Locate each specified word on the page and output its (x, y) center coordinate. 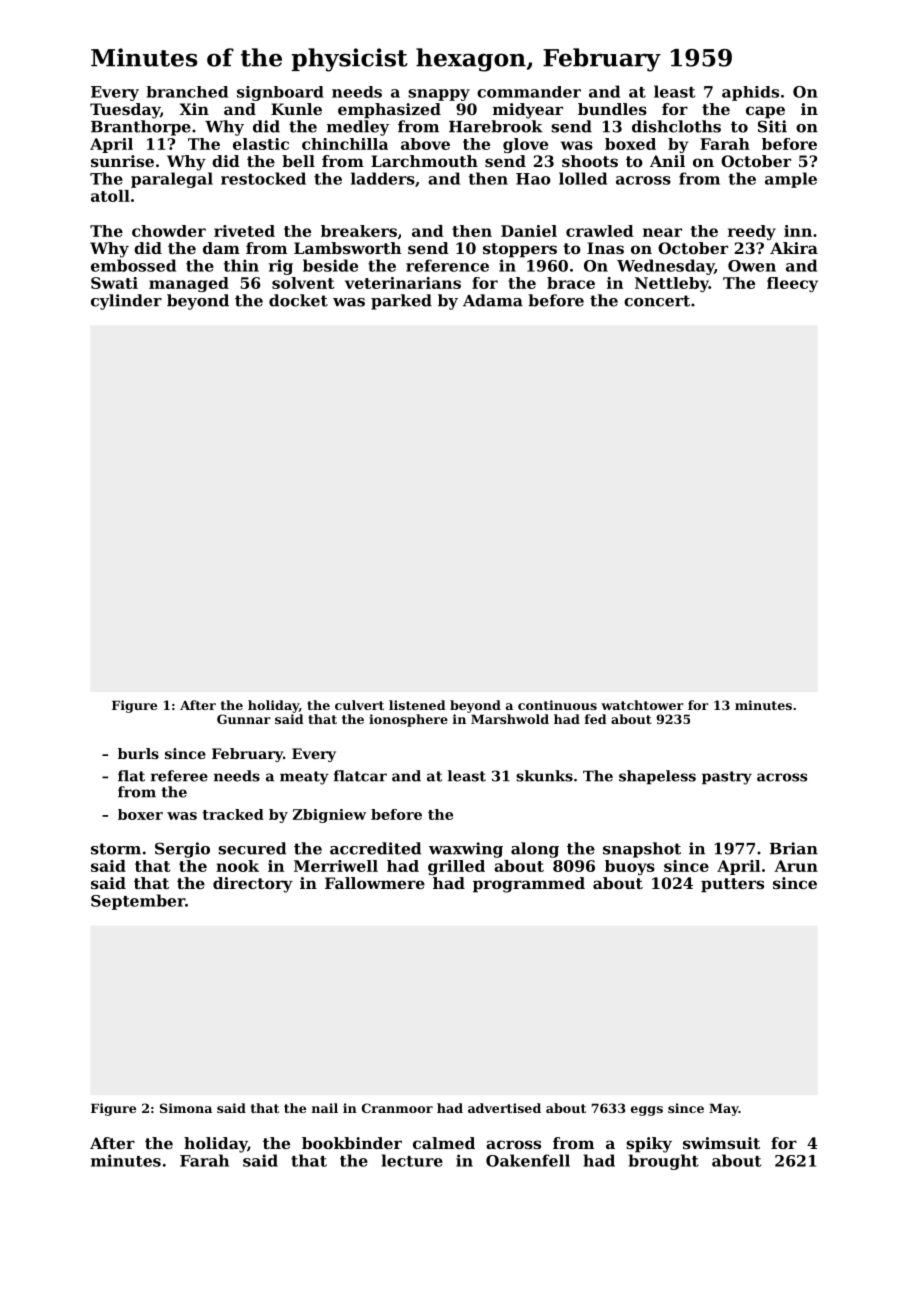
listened (417, 705)
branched (187, 92)
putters (732, 885)
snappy (439, 95)
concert (657, 301)
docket (298, 300)
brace (571, 283)
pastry (727, 778)
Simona (186, 1108)
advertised (504, 1108)
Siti (772, 126)
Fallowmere (375, 883)
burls (138, 753)
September (138, 902)
